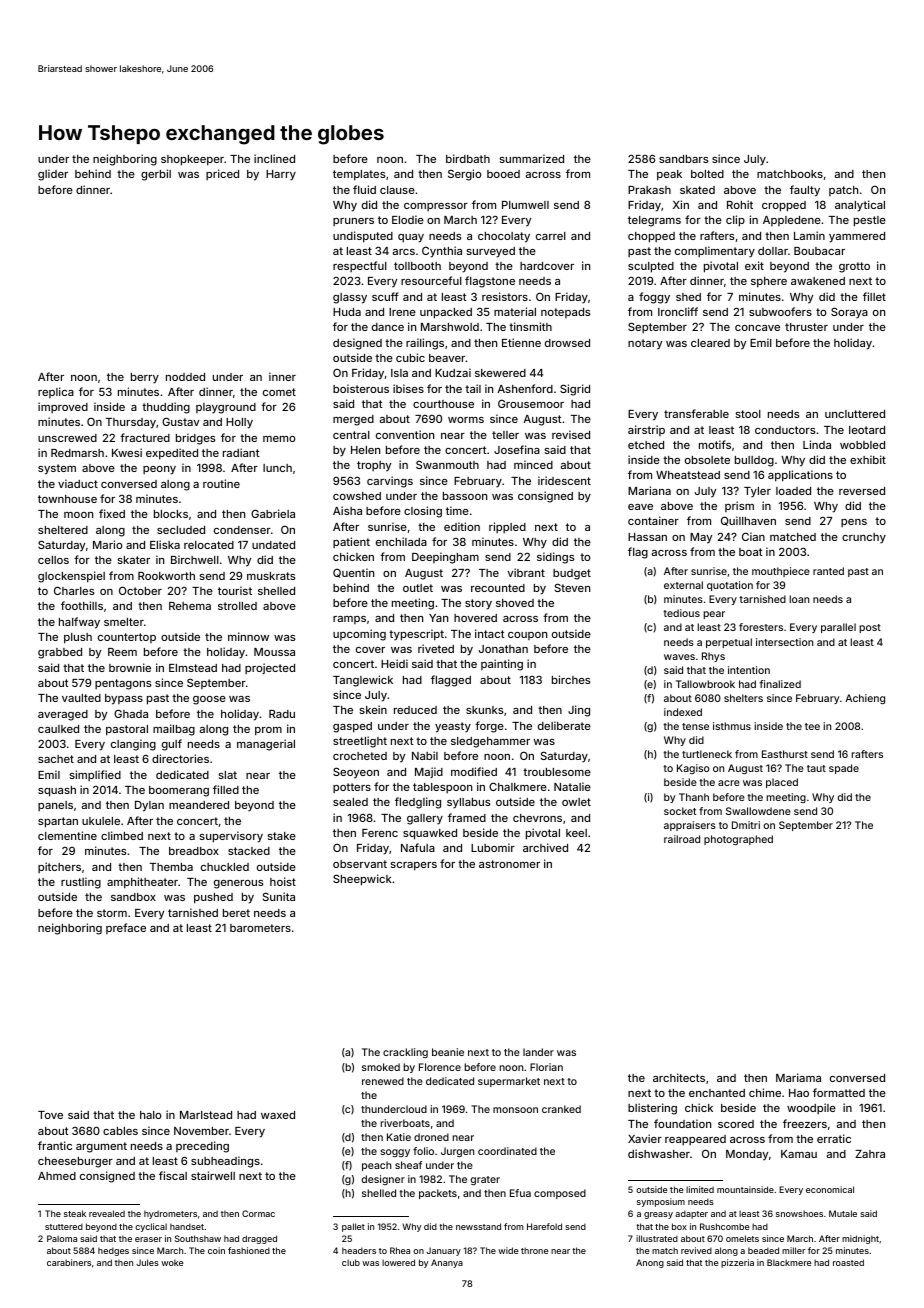  I want to click on cropped, so click(784, 206).
